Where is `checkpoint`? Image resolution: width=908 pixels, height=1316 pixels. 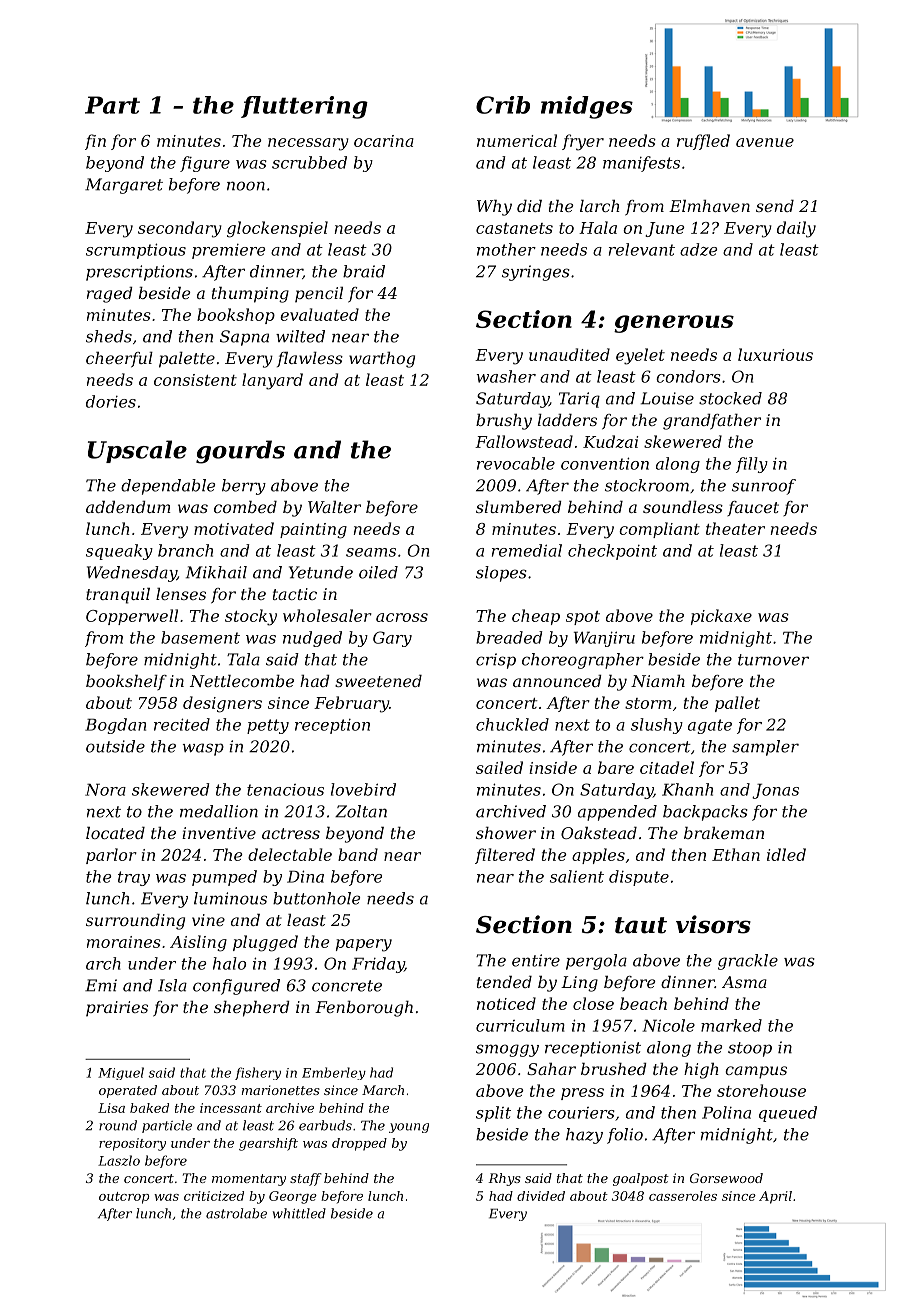 checkpoint is located at coordinates (612, 552).
